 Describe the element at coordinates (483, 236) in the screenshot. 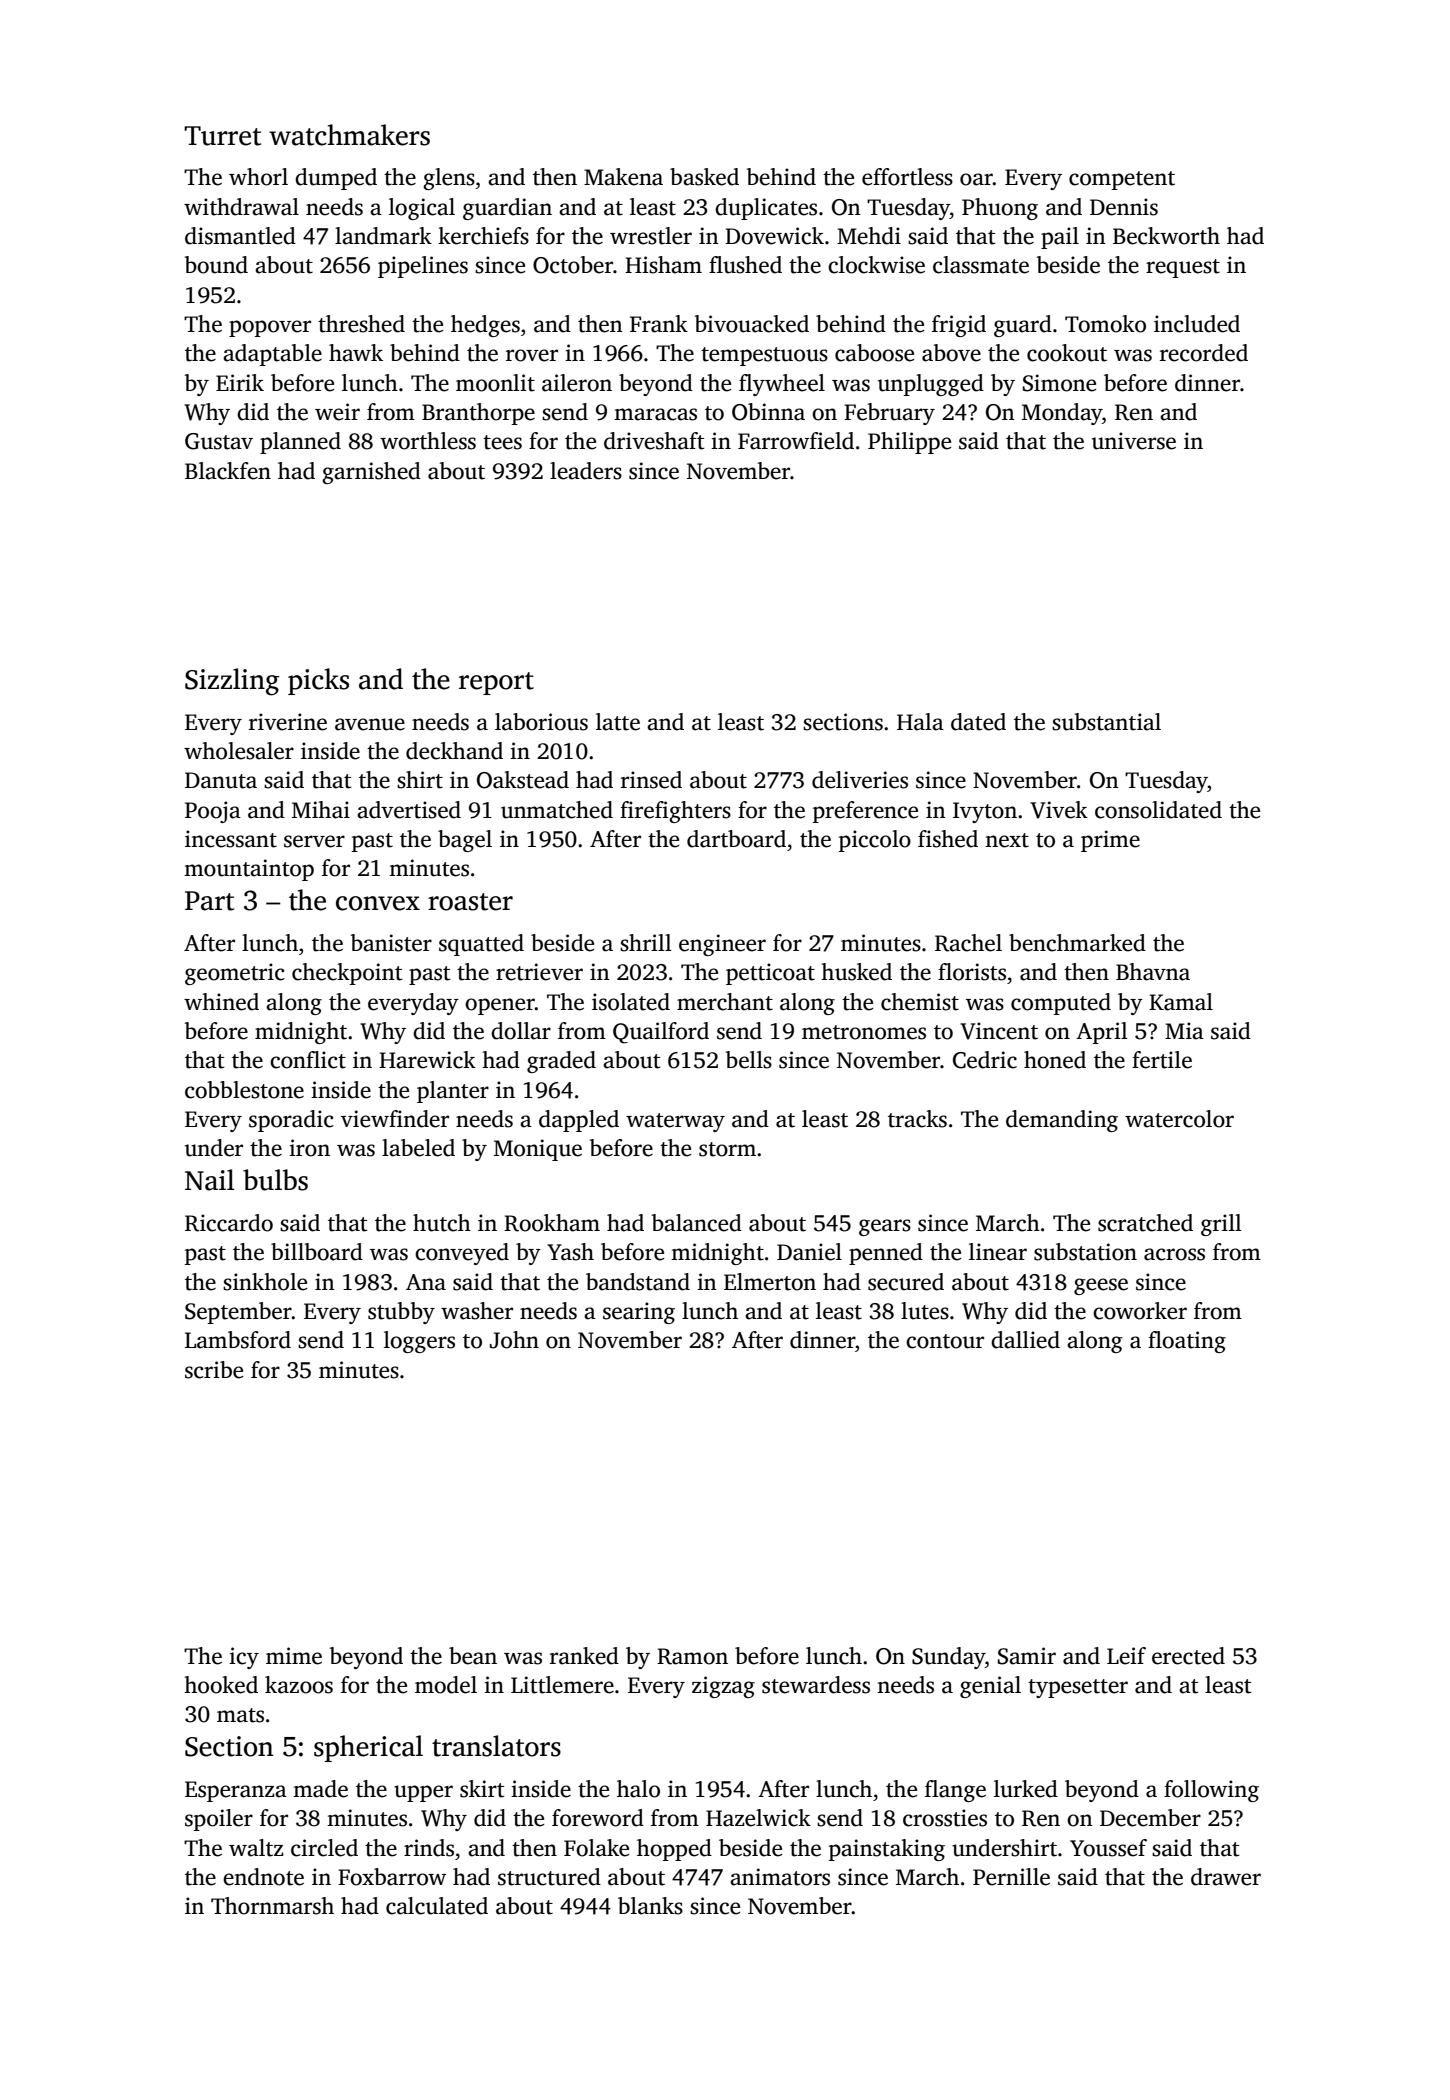

I see `kerchiefs` at that location.
